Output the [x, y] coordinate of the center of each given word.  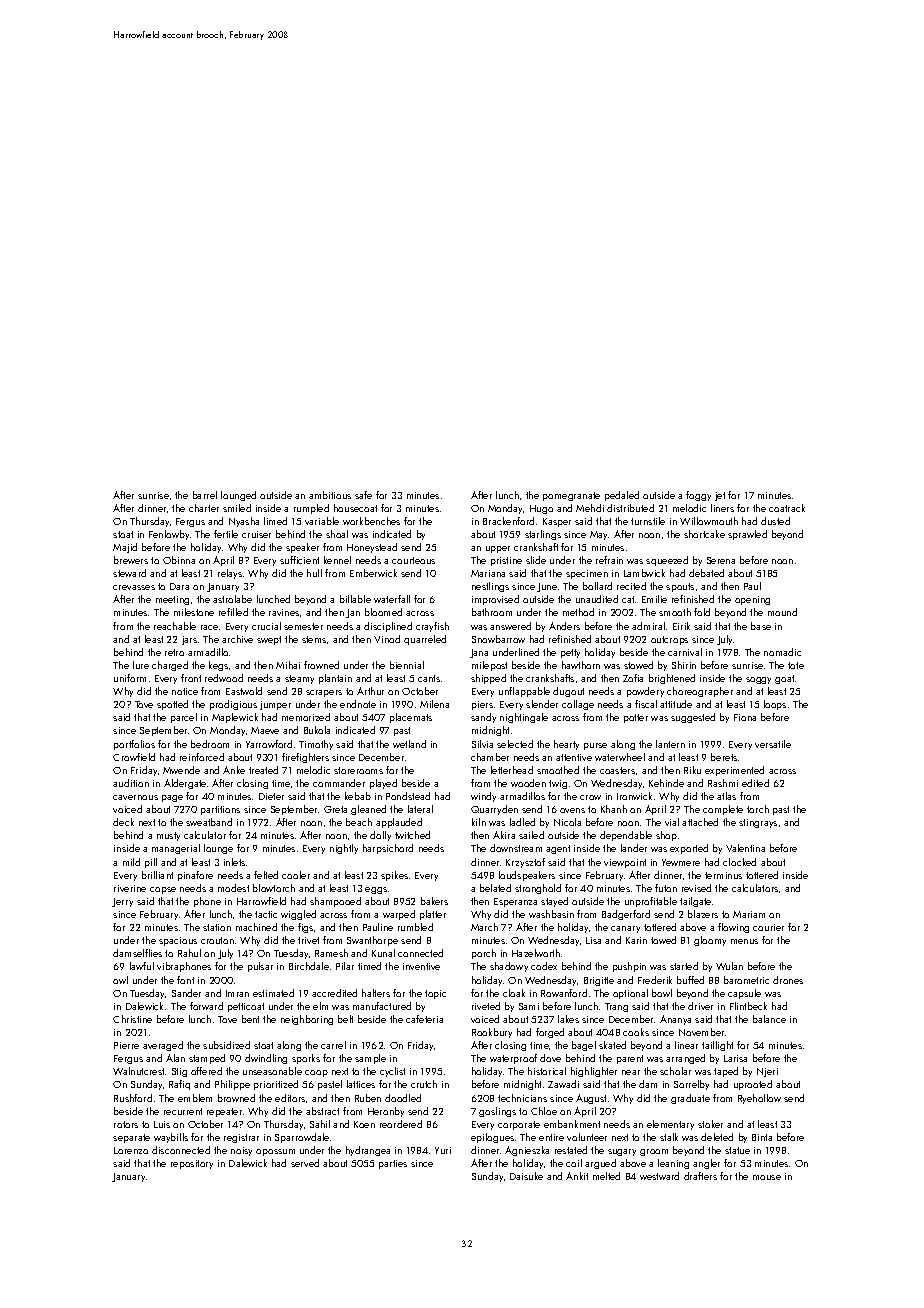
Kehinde [666, 783]
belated [495, 888]
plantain [335, 679]
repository [192, 1164]
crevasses [134, 587]
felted [266, 875]
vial [672, 822]
